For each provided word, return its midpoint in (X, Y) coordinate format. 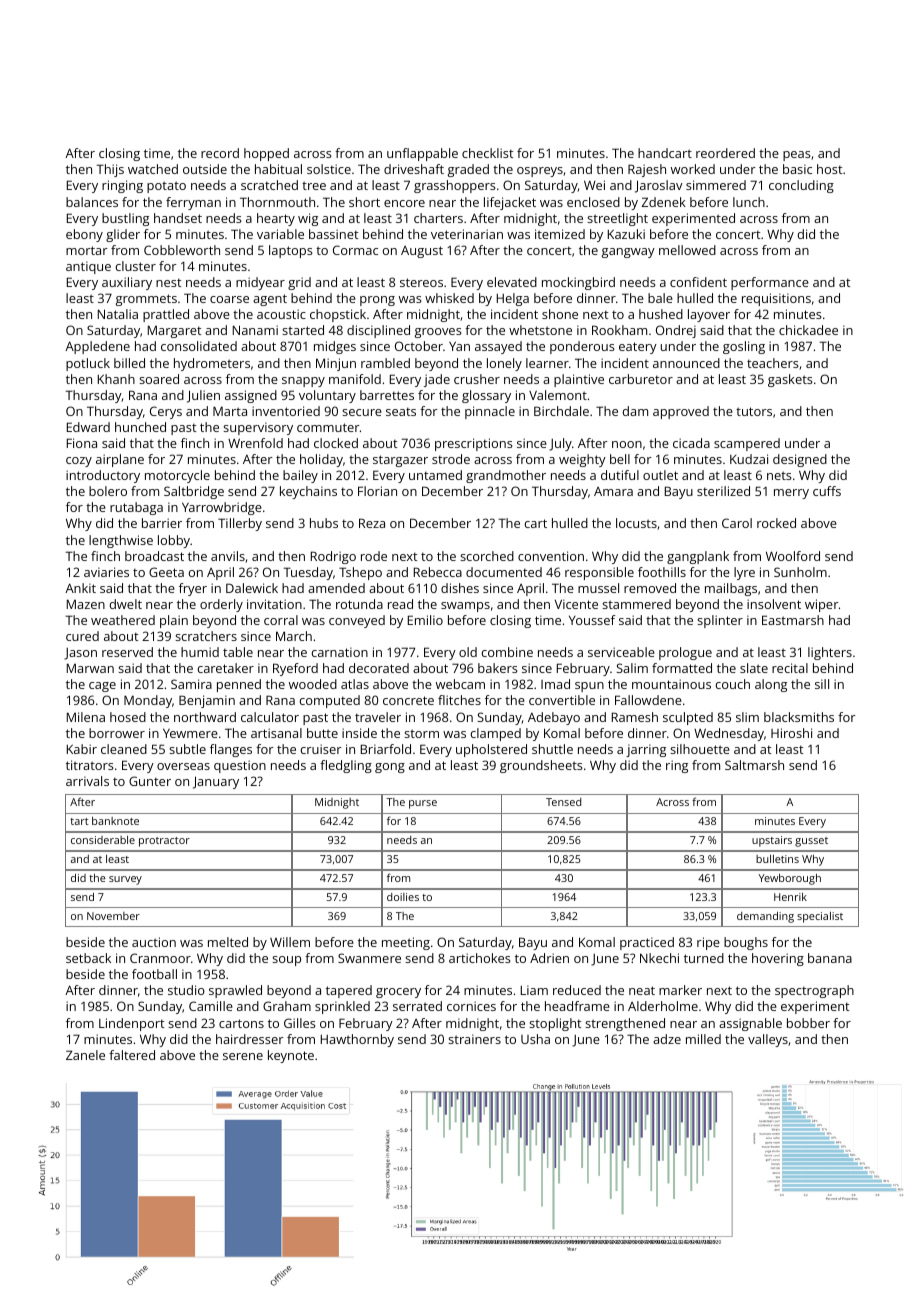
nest (169, 283)
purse (423, 804)
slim (747, 717)
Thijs (110, 170)
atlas (355, 684)
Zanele (85, 1055)
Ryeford (295, 669)
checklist (488, 153)
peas (797, 156)
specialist (820, 917)
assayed (498, 347)
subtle (187, 749)
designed (800, 460)
